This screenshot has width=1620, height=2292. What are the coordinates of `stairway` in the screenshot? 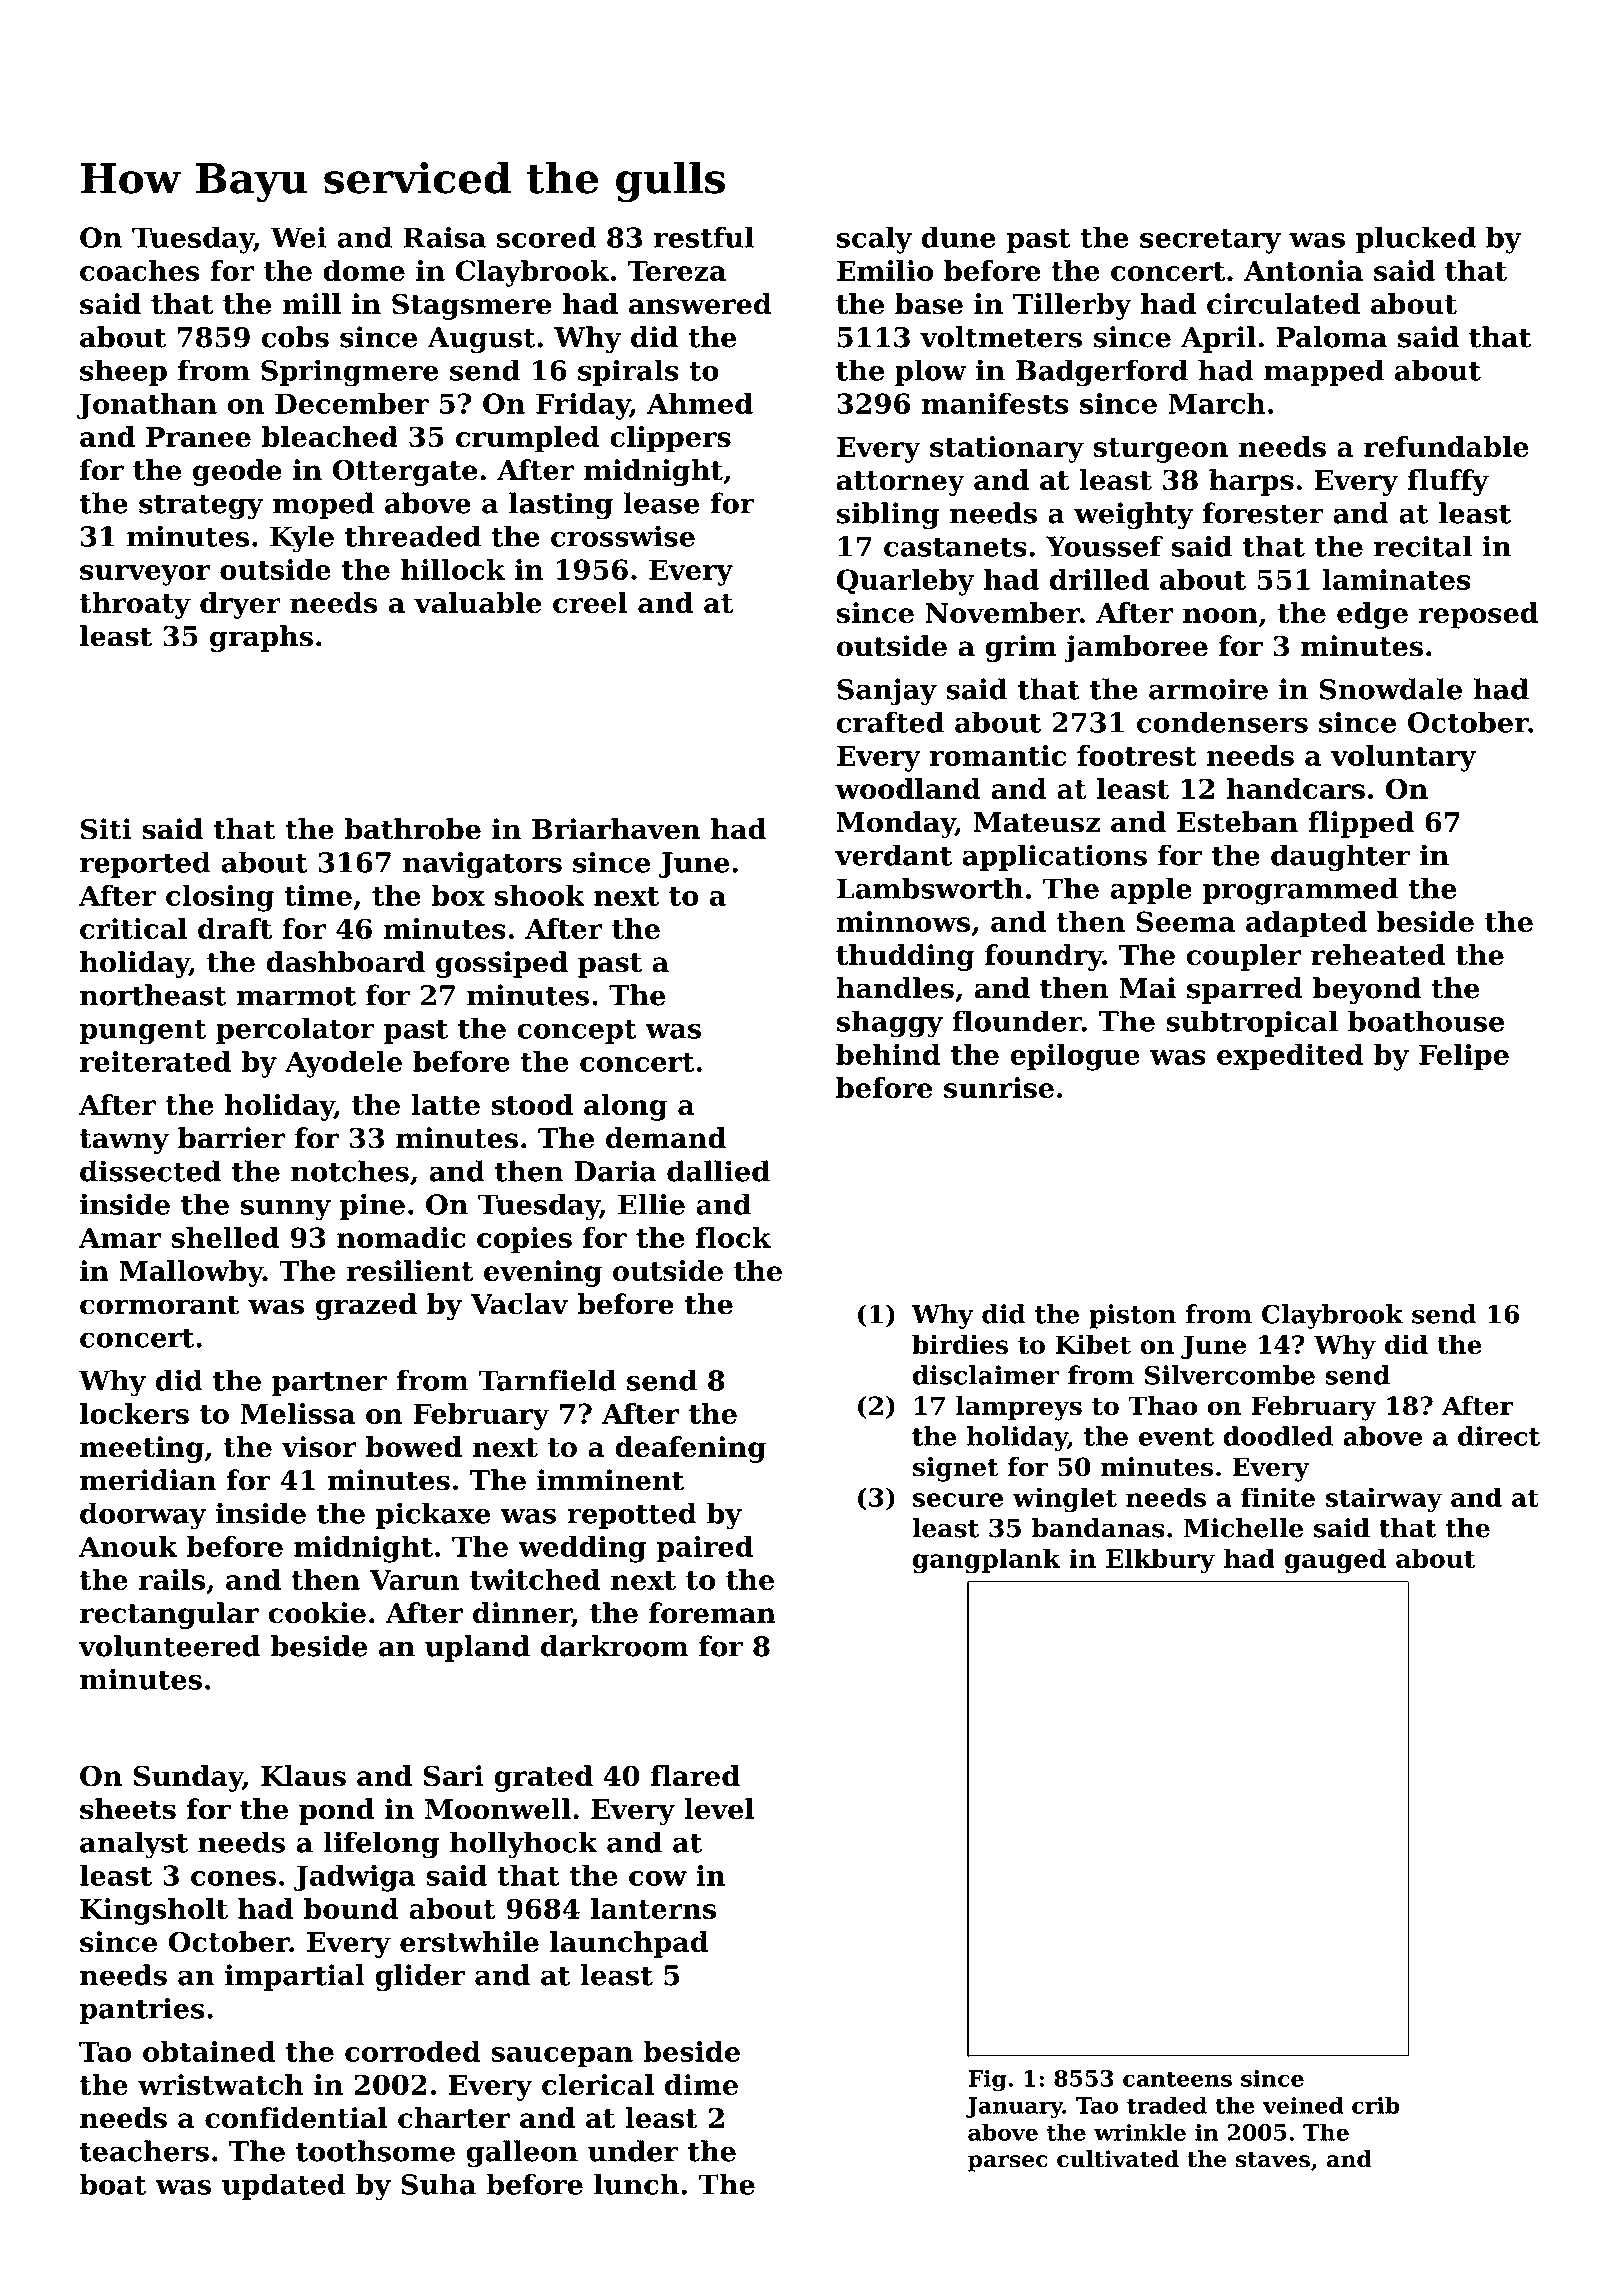 It's located at (1384, 1499).
